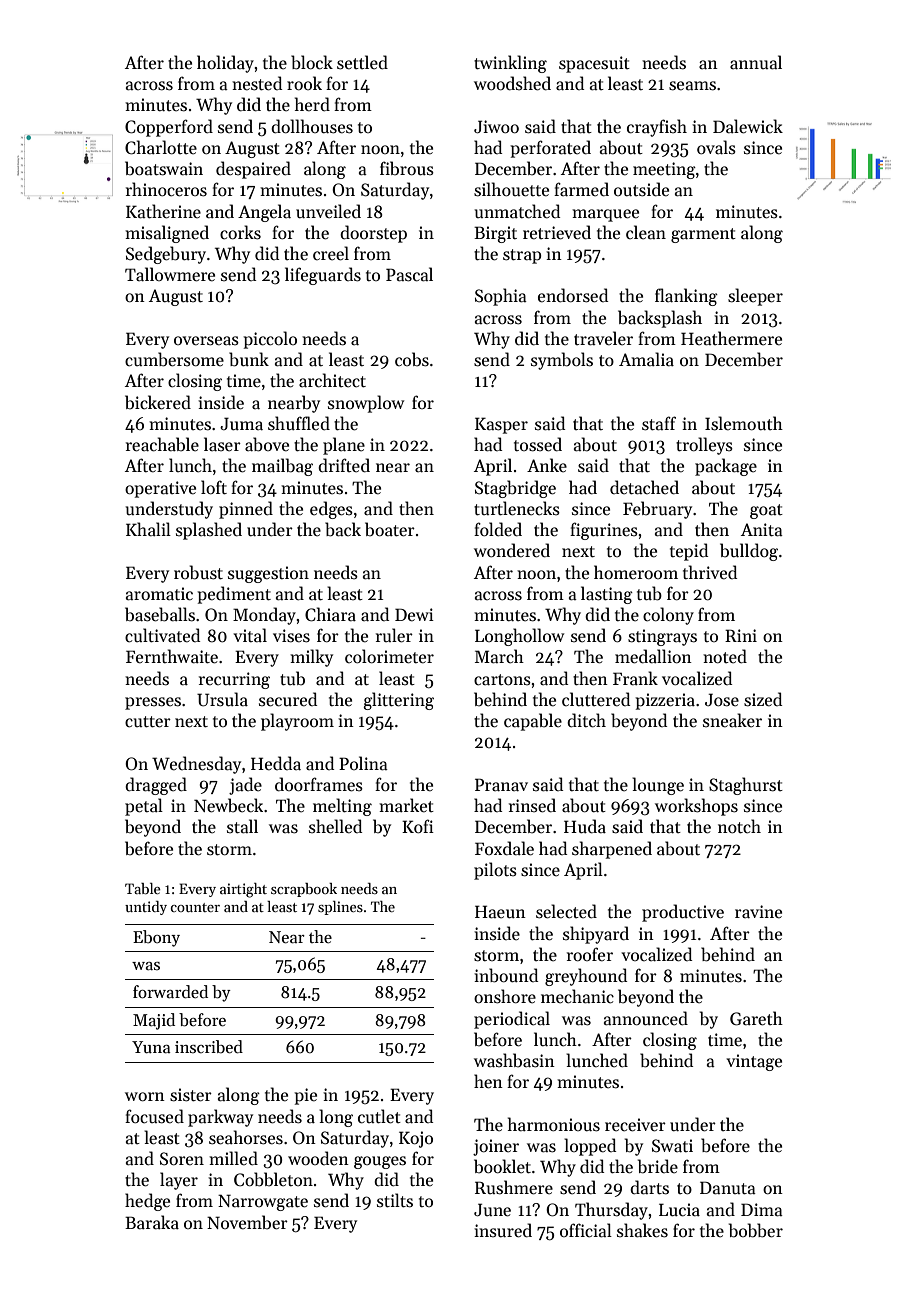  I want to click on spacesuit, so click(594, 64).
